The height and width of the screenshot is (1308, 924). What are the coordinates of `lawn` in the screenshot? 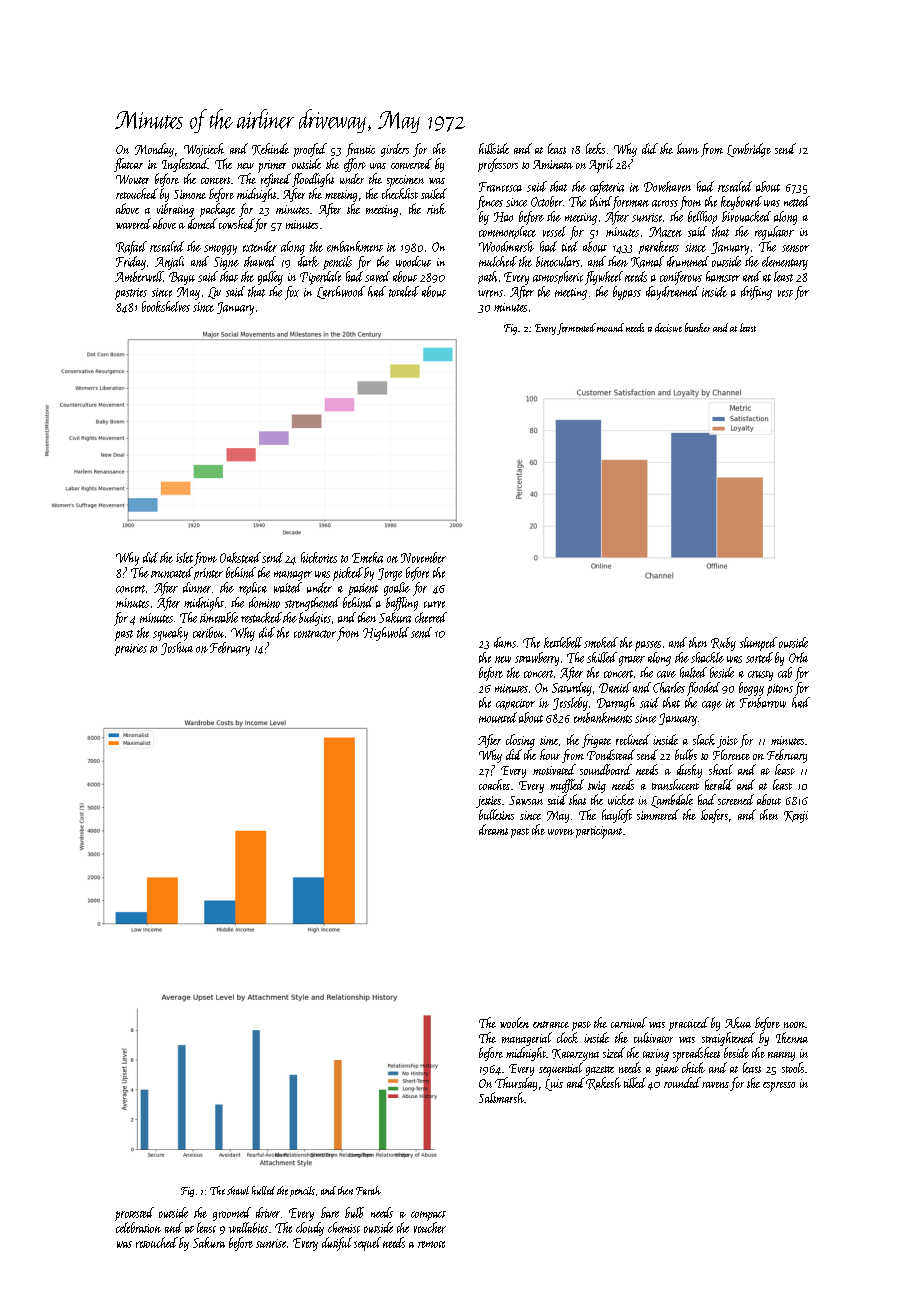 It's located at (688, 148).
